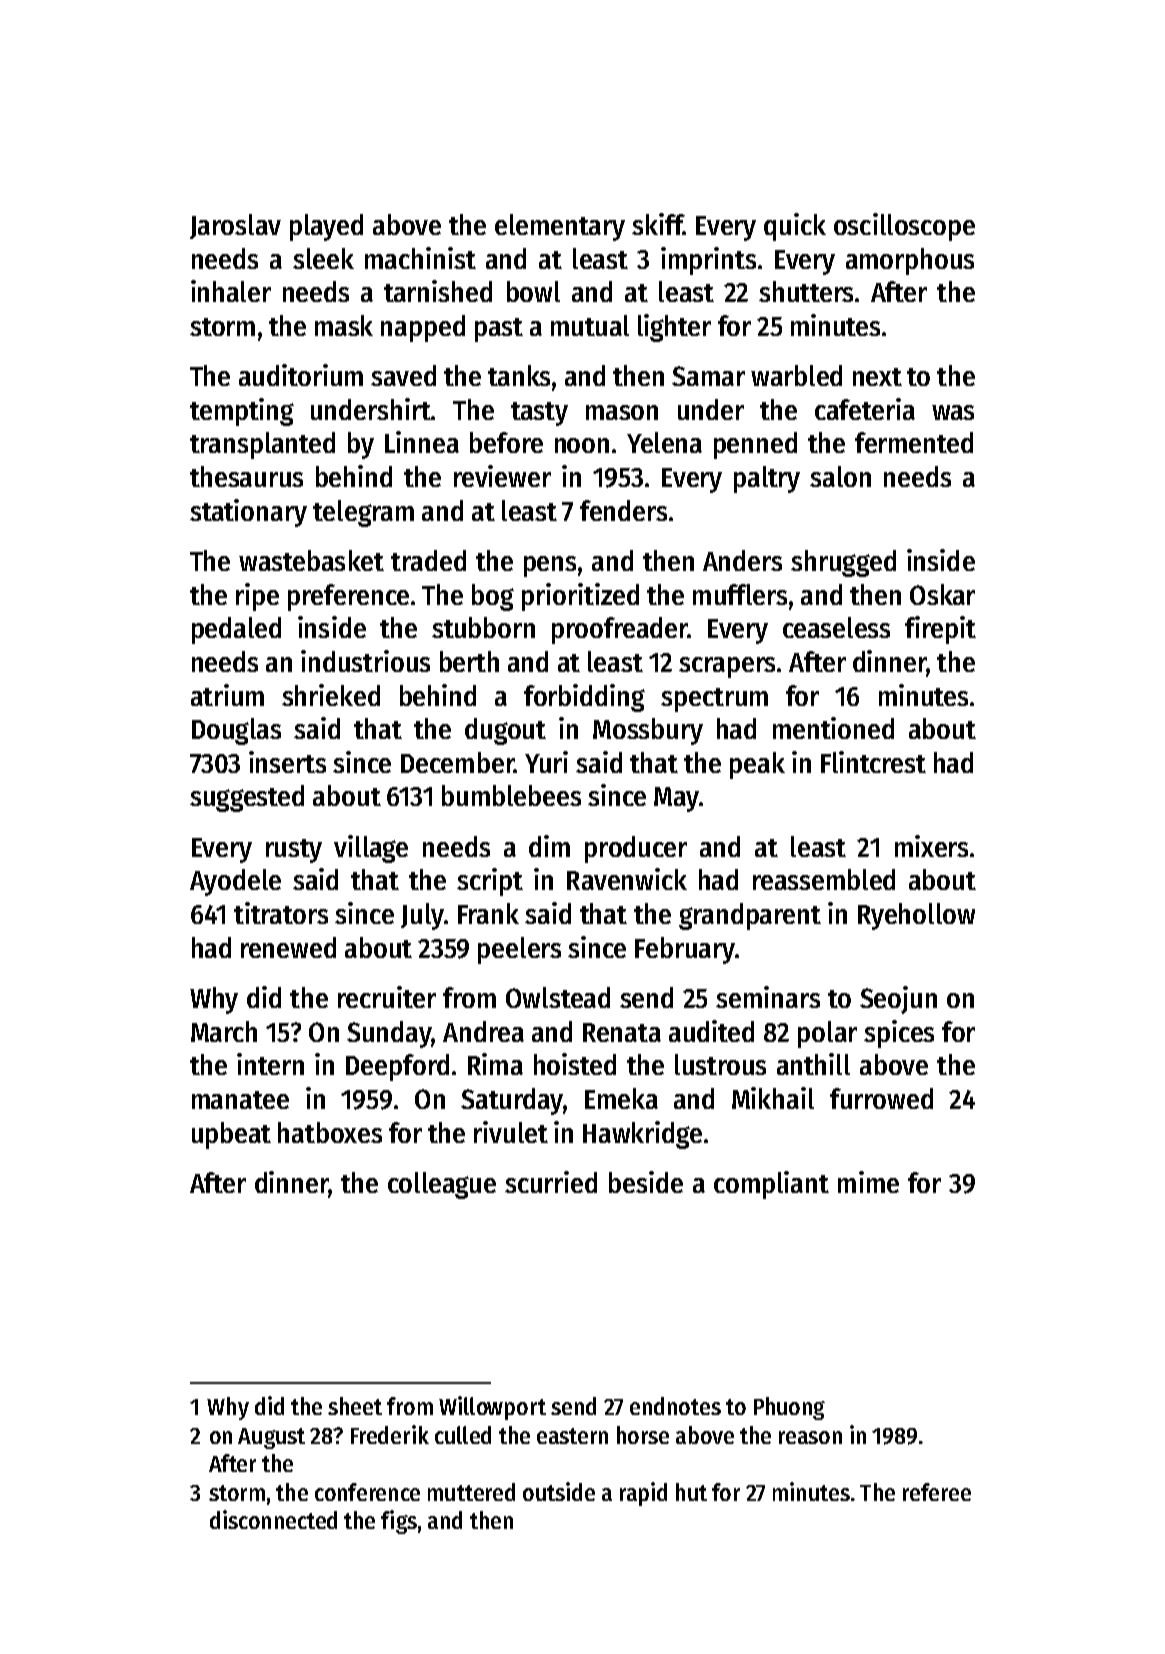 The width and height of the screenshot is (1165, 1654). Describe the element at coordinates (235, 226) in the screenshot. I see `Jaroslav` at that location.
